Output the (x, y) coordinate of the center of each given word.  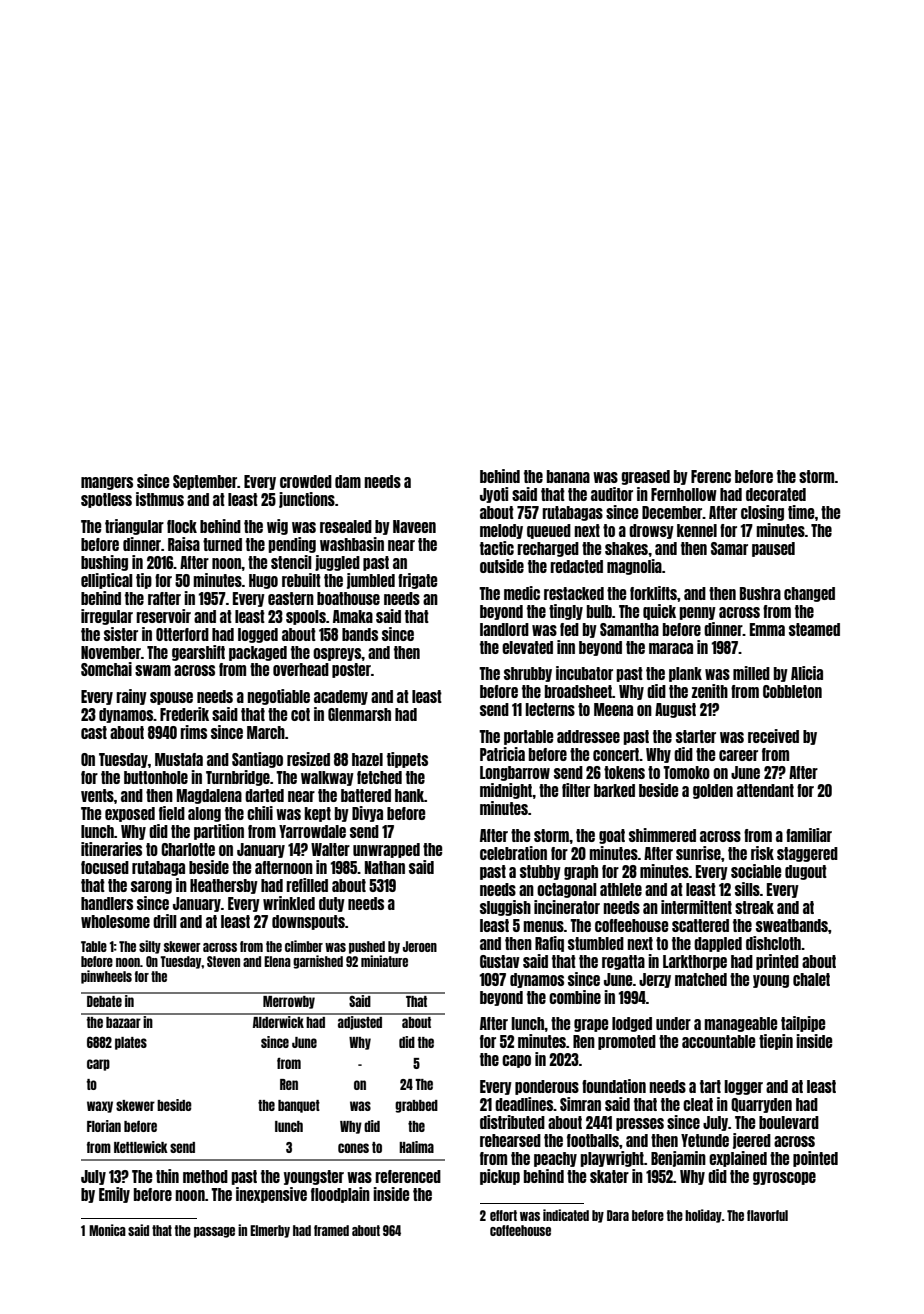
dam (348, 481)
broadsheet (578, 691)
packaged (258, 653)
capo (516, 1061)
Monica (107, 1230)
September (205, 482)
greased (645, 477)
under (673, 1023)
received (773, 736)
